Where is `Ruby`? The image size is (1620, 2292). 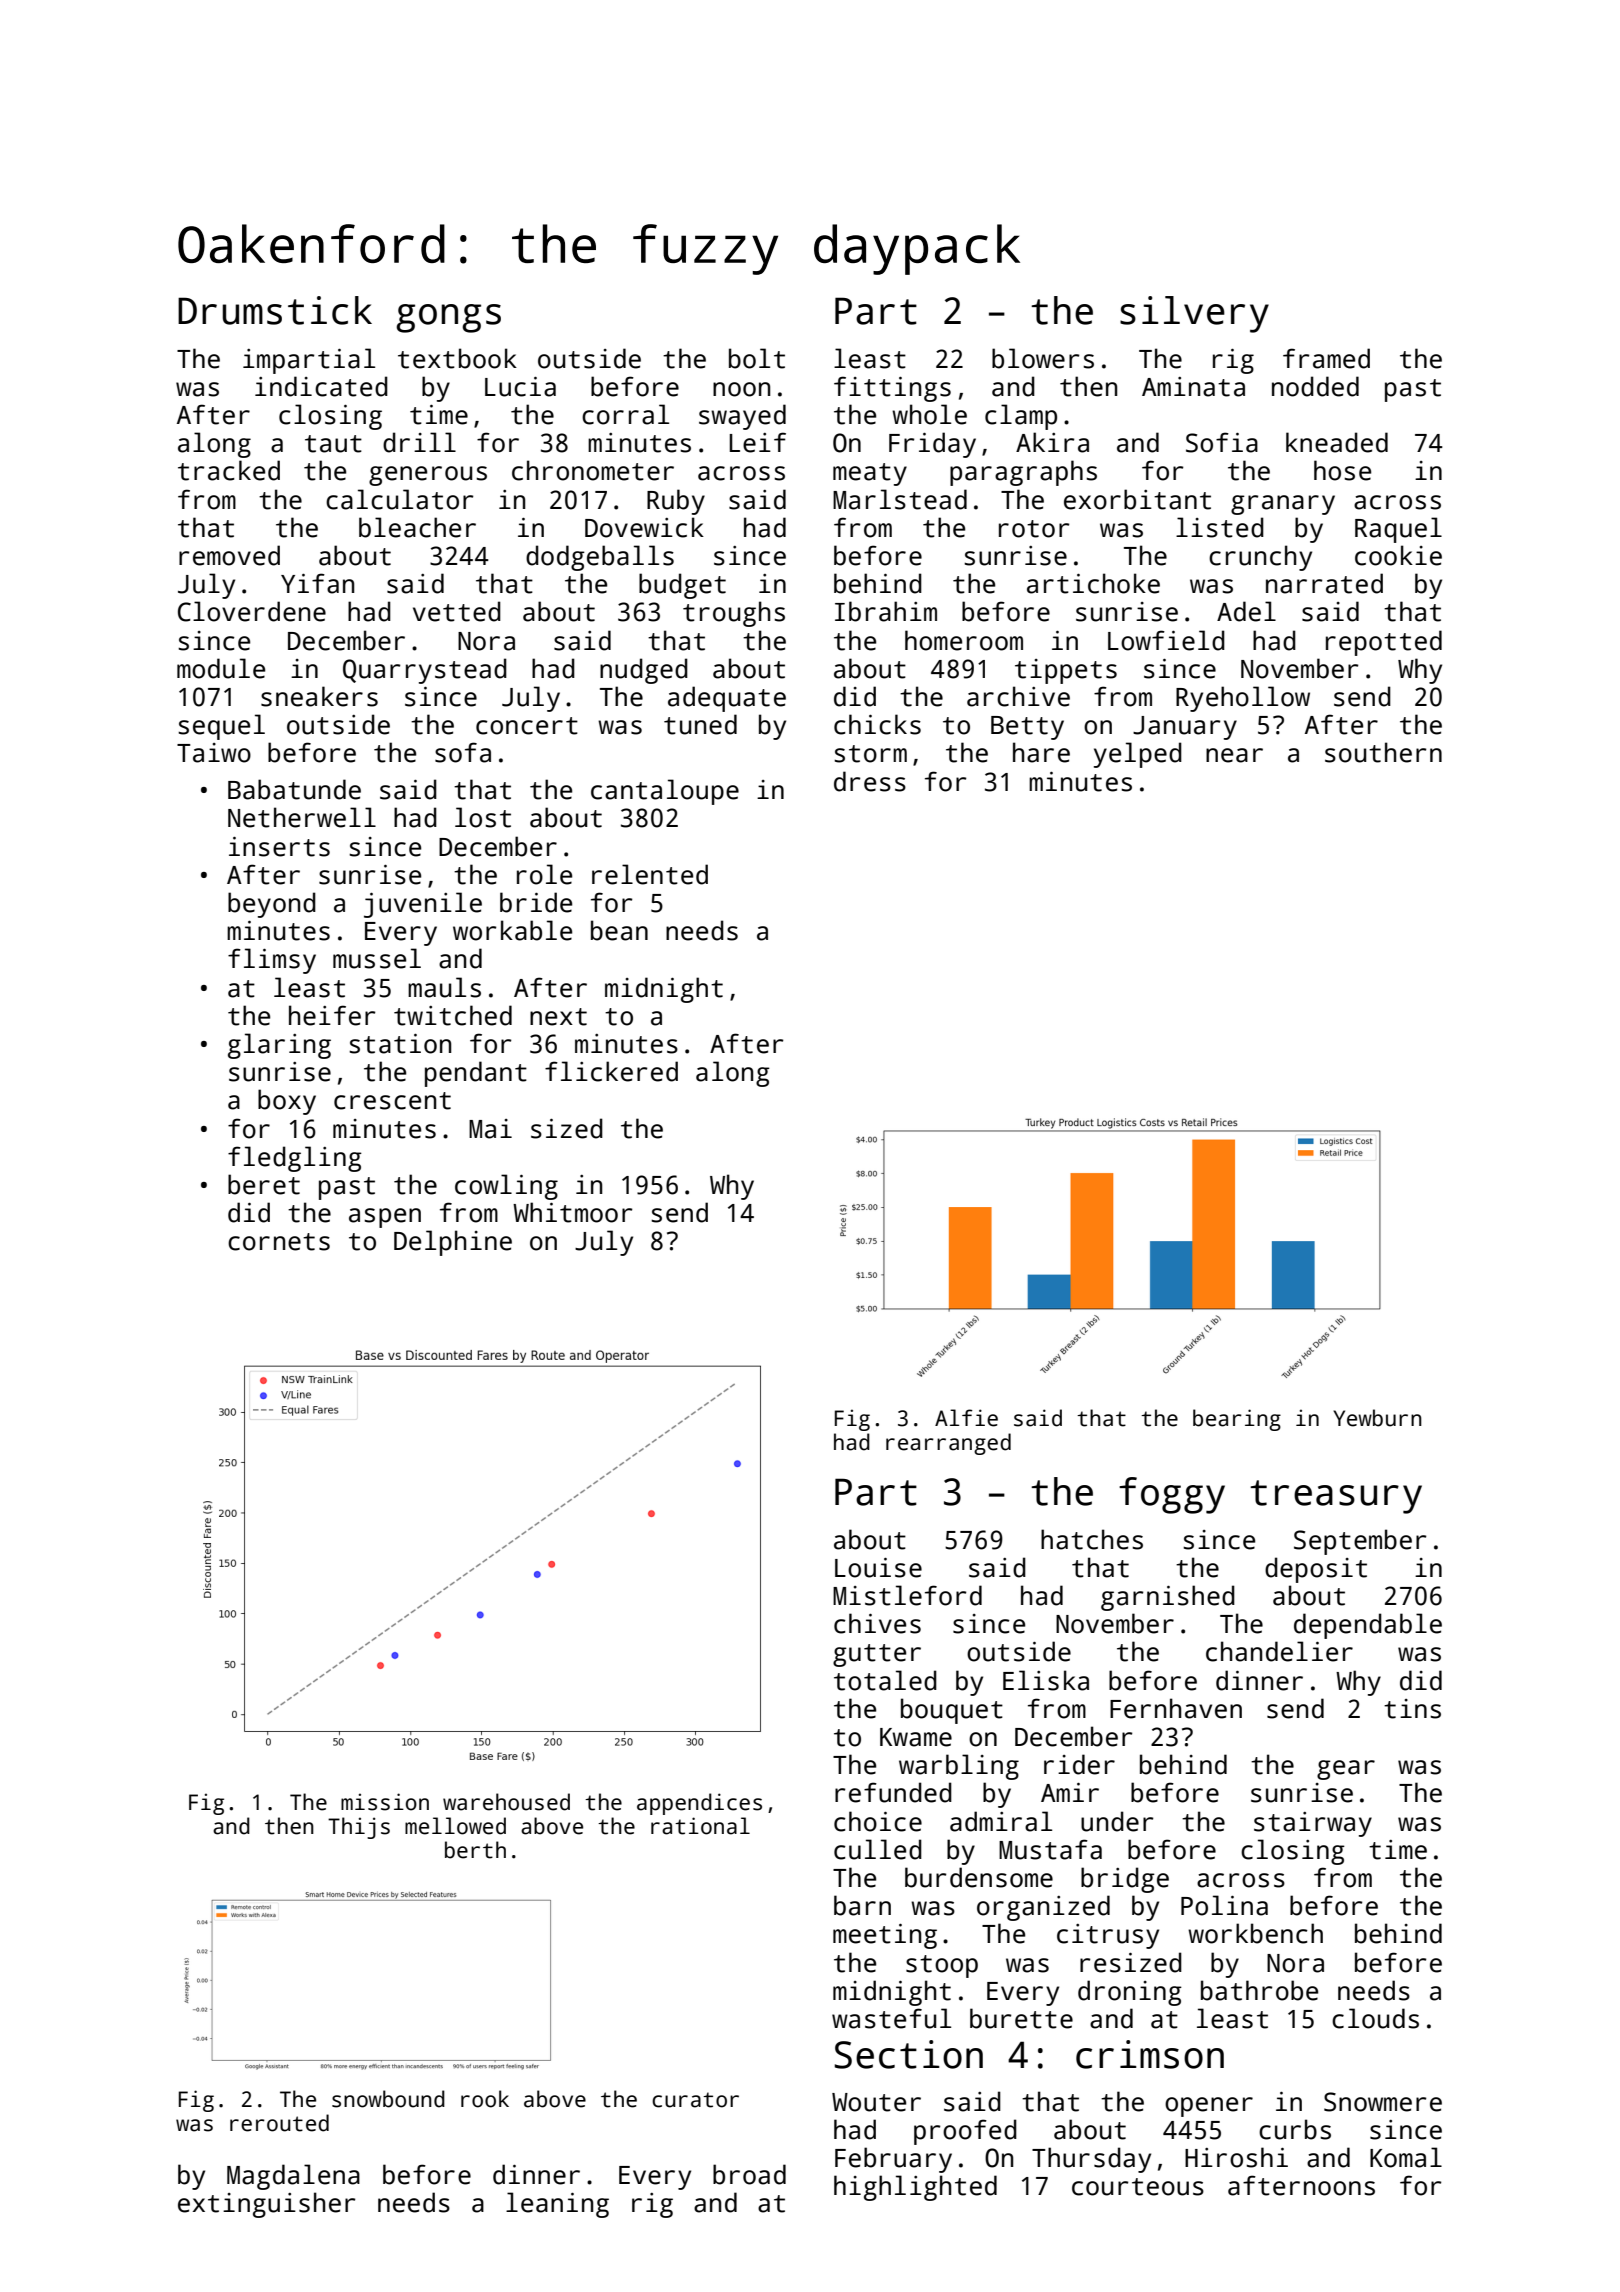 Ruby is located at coordinates (676, 502).
